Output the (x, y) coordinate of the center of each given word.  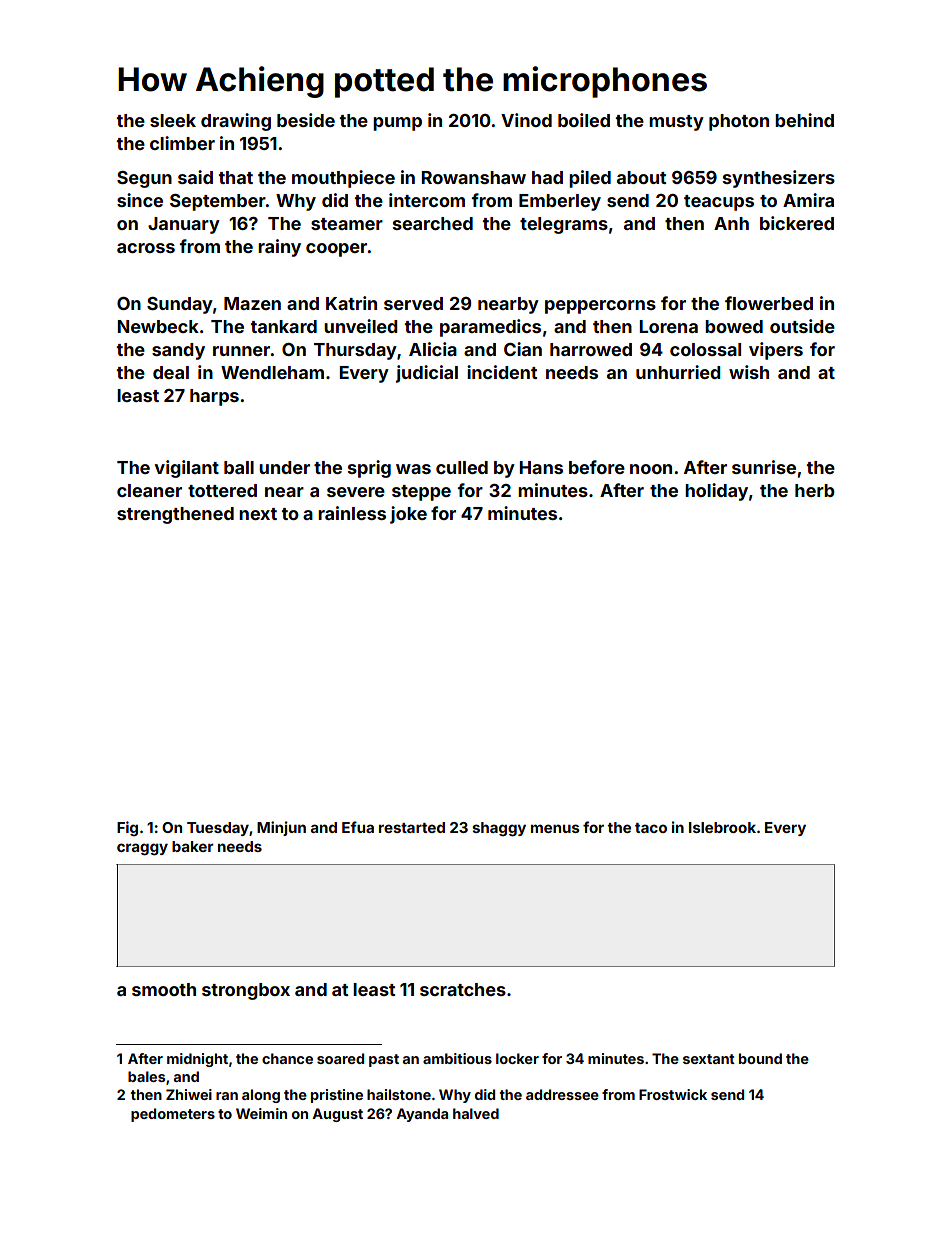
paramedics (490, 328)
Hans (541, 467)
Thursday (355, 351)
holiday (716, 492)
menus (555, 828)
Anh (731, 223)
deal (171, 372)
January (184, 225)
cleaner (149, 490)
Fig (127, 828)
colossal (705, 349)
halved (476, 1113)
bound (760, 1058)
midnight (197, 1060)
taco (651, 828)
